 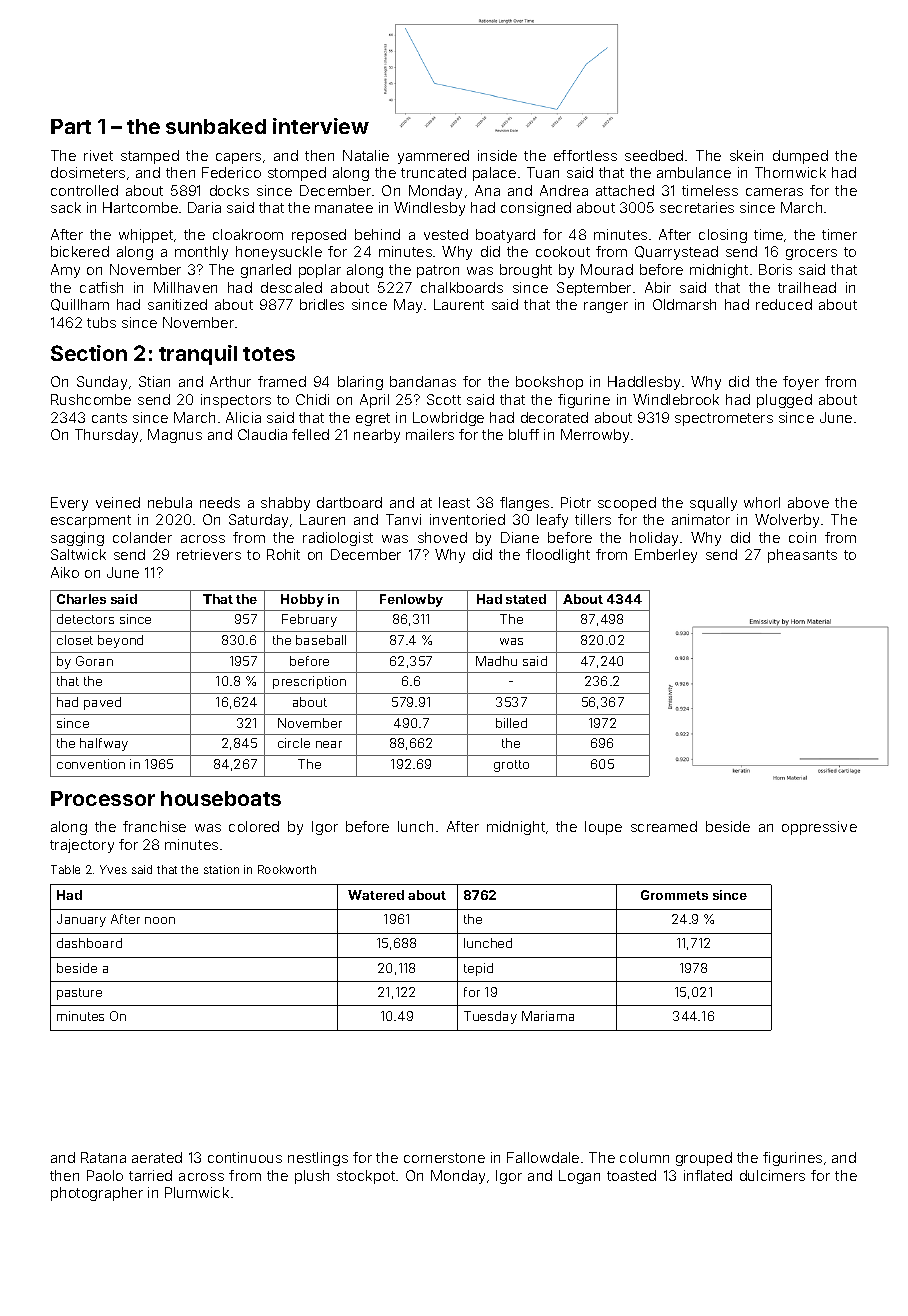 I want to click on pheasants, so click(x=802, y=556).
